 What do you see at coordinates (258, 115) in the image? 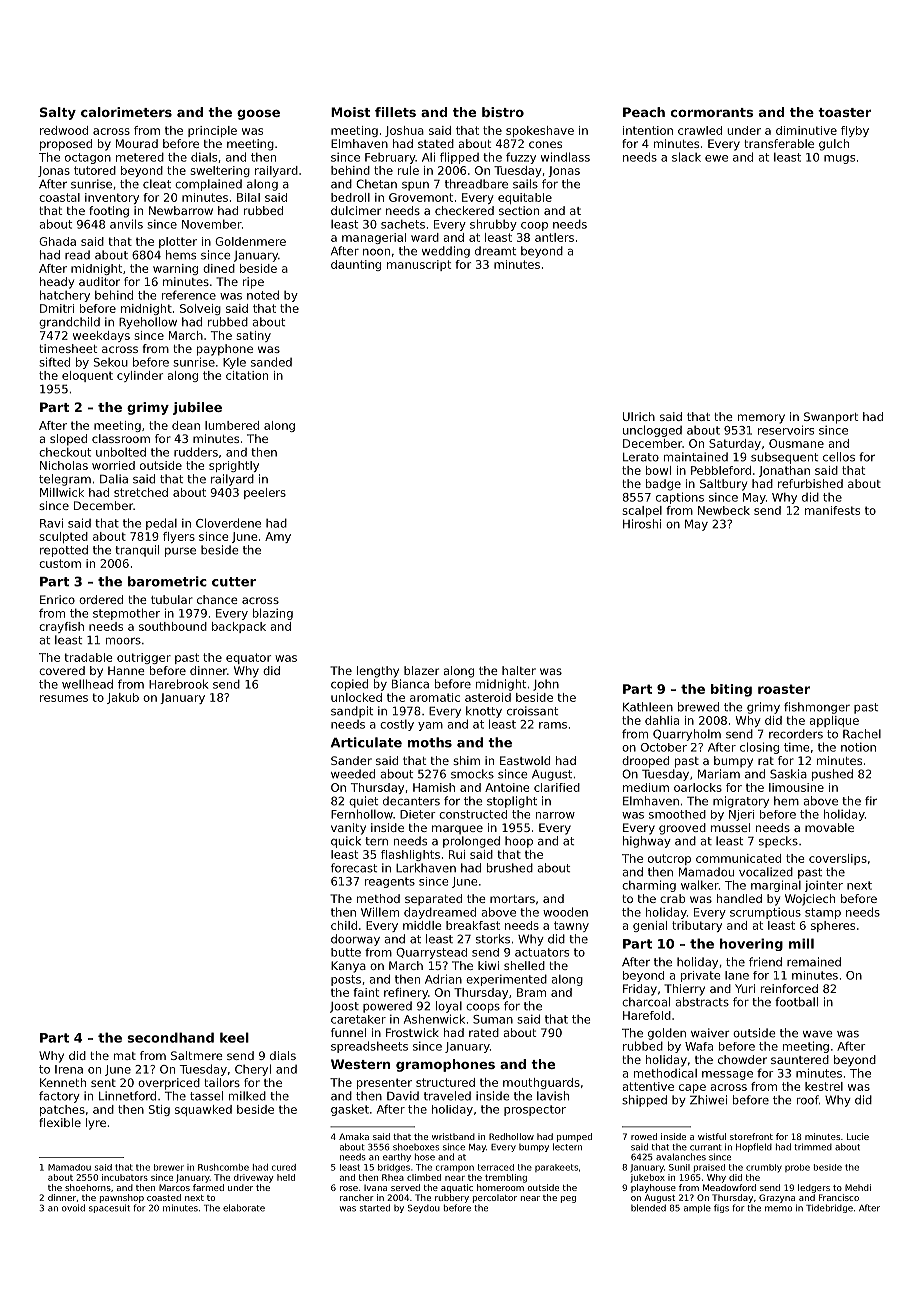
I see `goose` at bounding box center [258, 115].
